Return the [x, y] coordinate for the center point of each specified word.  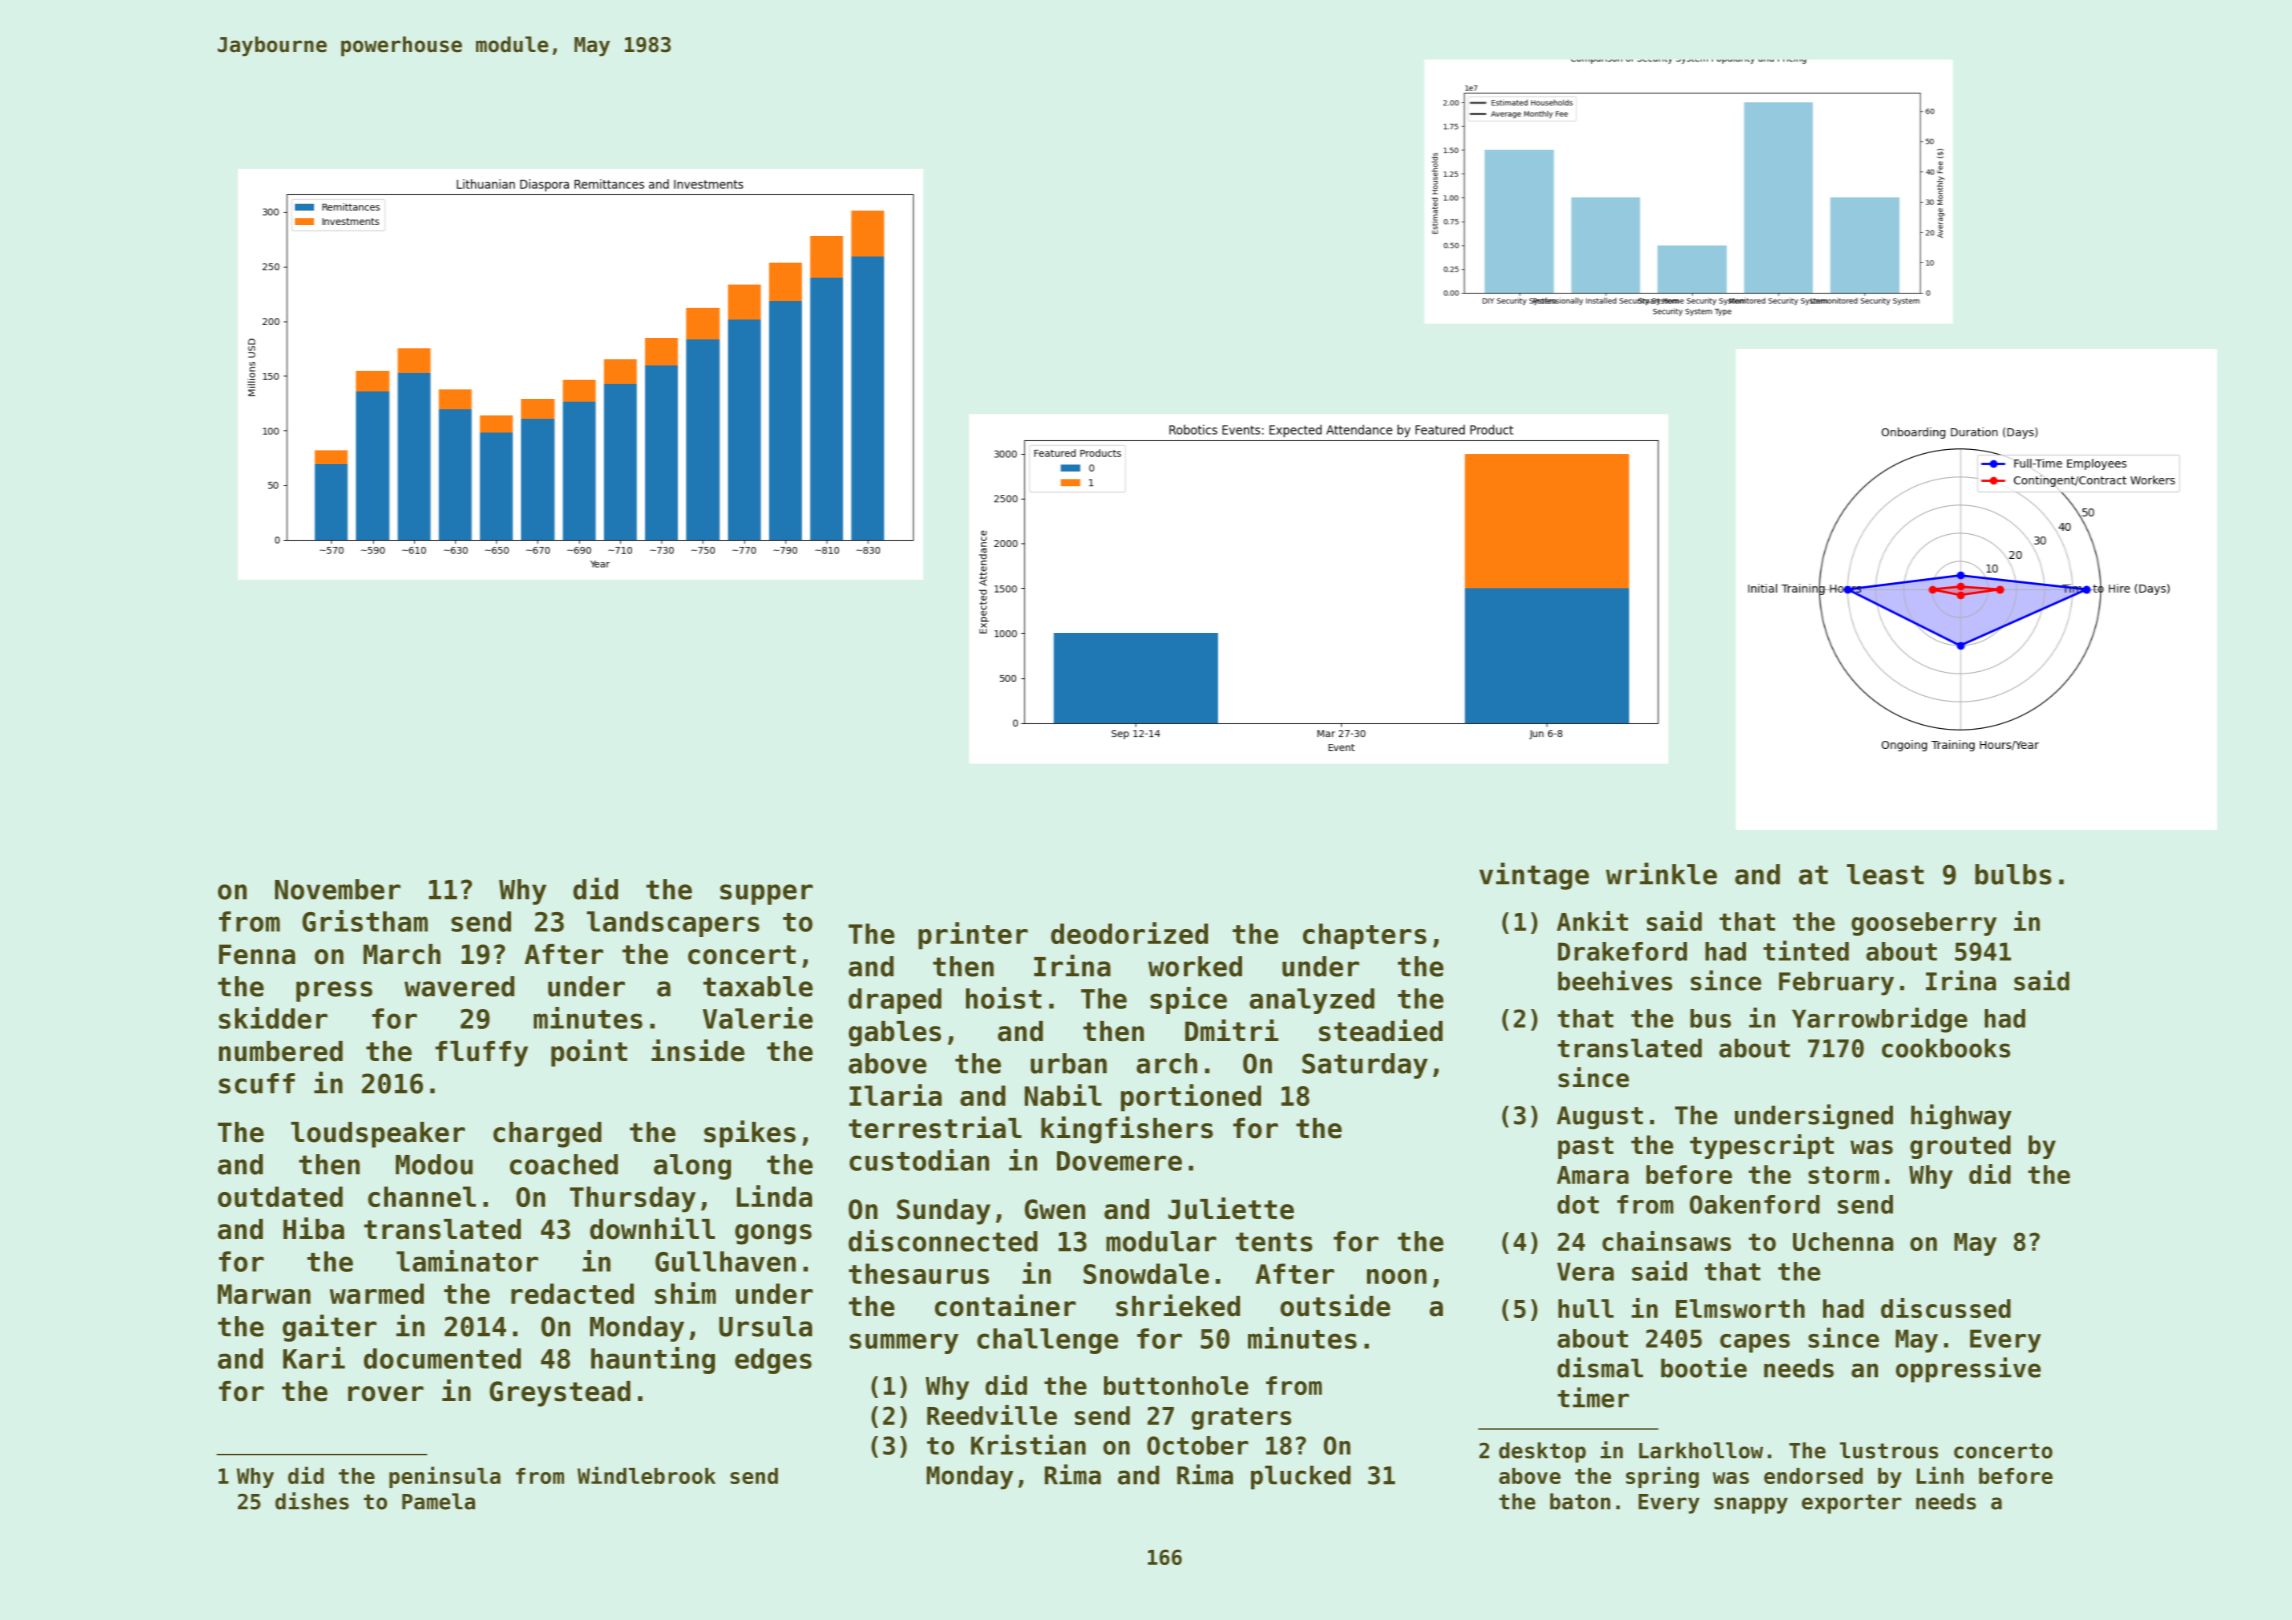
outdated [280, 1196]
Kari [314, 1358]
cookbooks [1946, 1048]
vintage [1534, 876]
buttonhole [1176, 1385]
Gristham [365, 921]
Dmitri [1232, 1030]
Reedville [992, 1415]
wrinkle [1661, 873]
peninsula [445, 1477]
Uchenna [1843, 1241]
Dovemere [1119, 1161]
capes [1755, 1343]
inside [698, 1050]
